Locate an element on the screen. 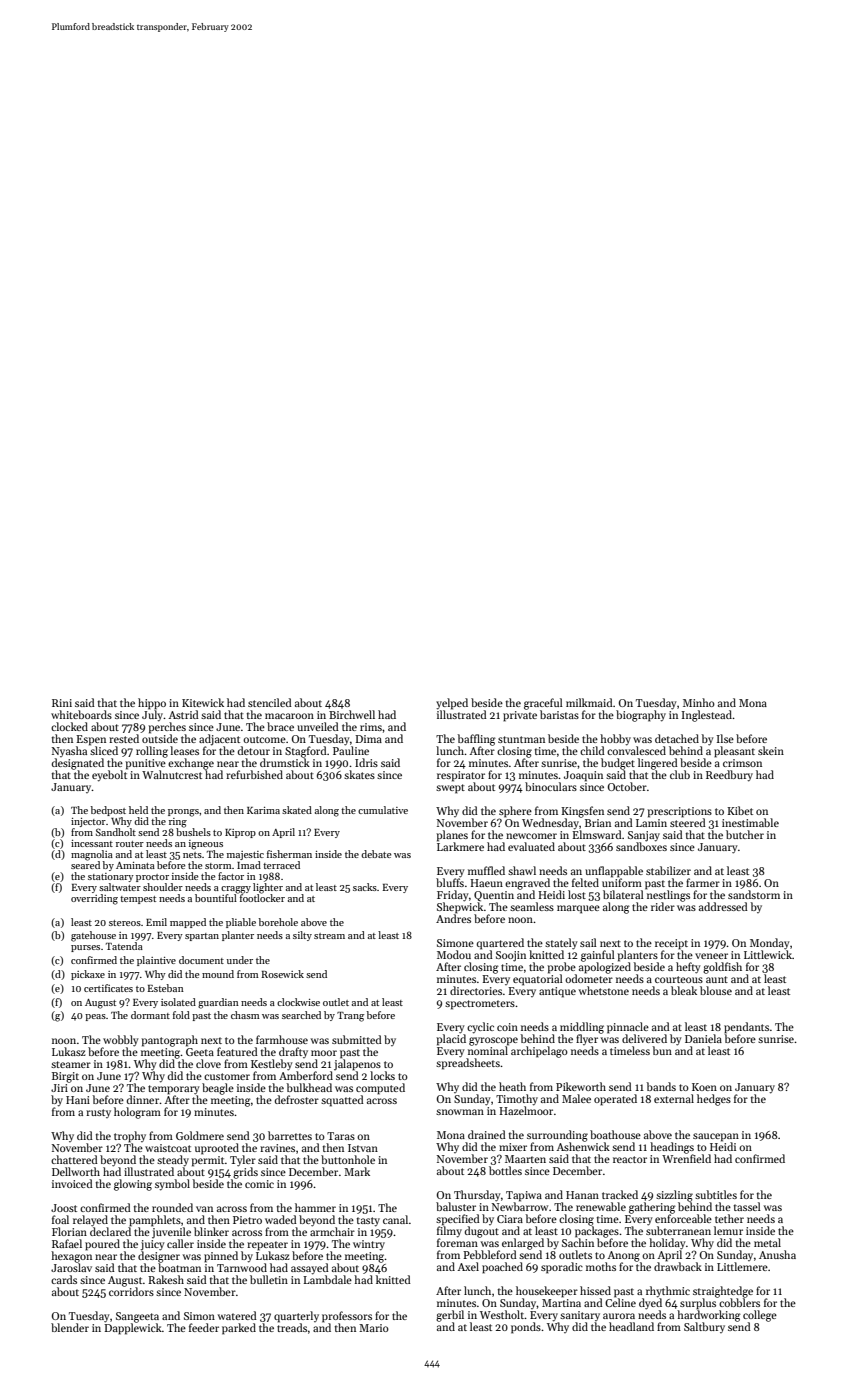  rhythmic is located at coordinates (668, 1292).
